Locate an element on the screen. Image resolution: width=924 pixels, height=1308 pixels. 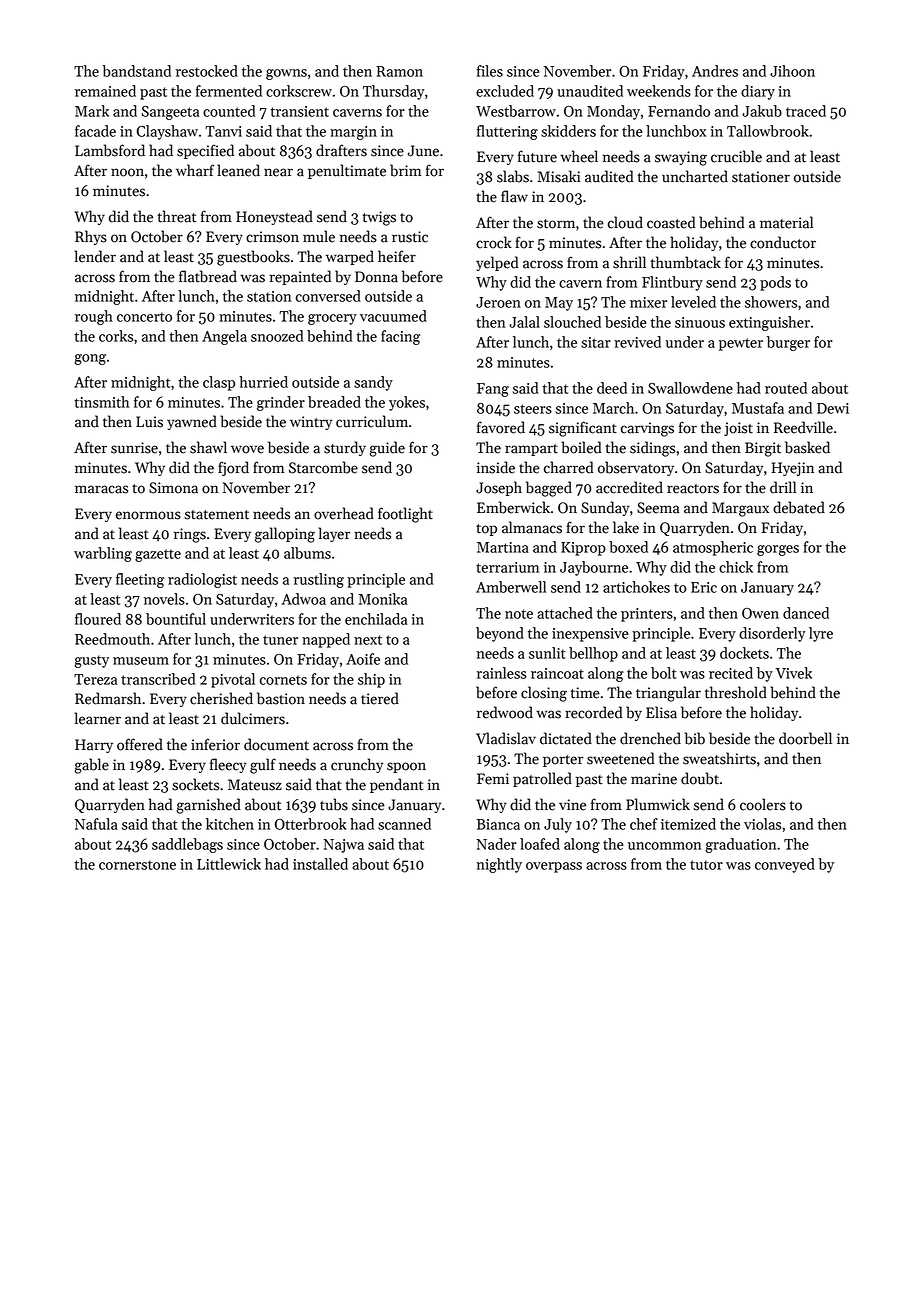
extinguisher is located at coordinates (769, 323).
